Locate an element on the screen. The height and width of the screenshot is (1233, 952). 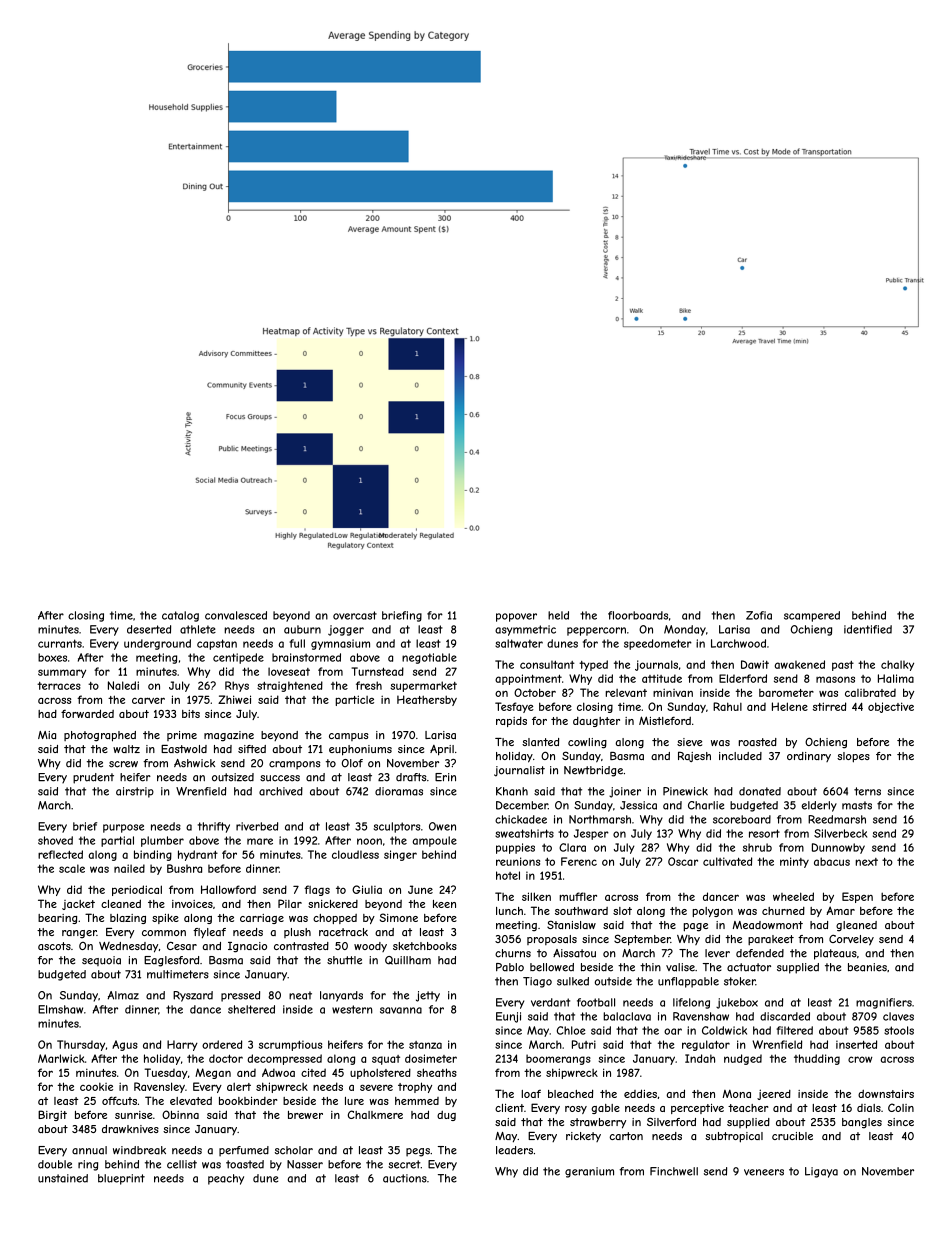
Nasser is located at coordinates (305, 1164).
